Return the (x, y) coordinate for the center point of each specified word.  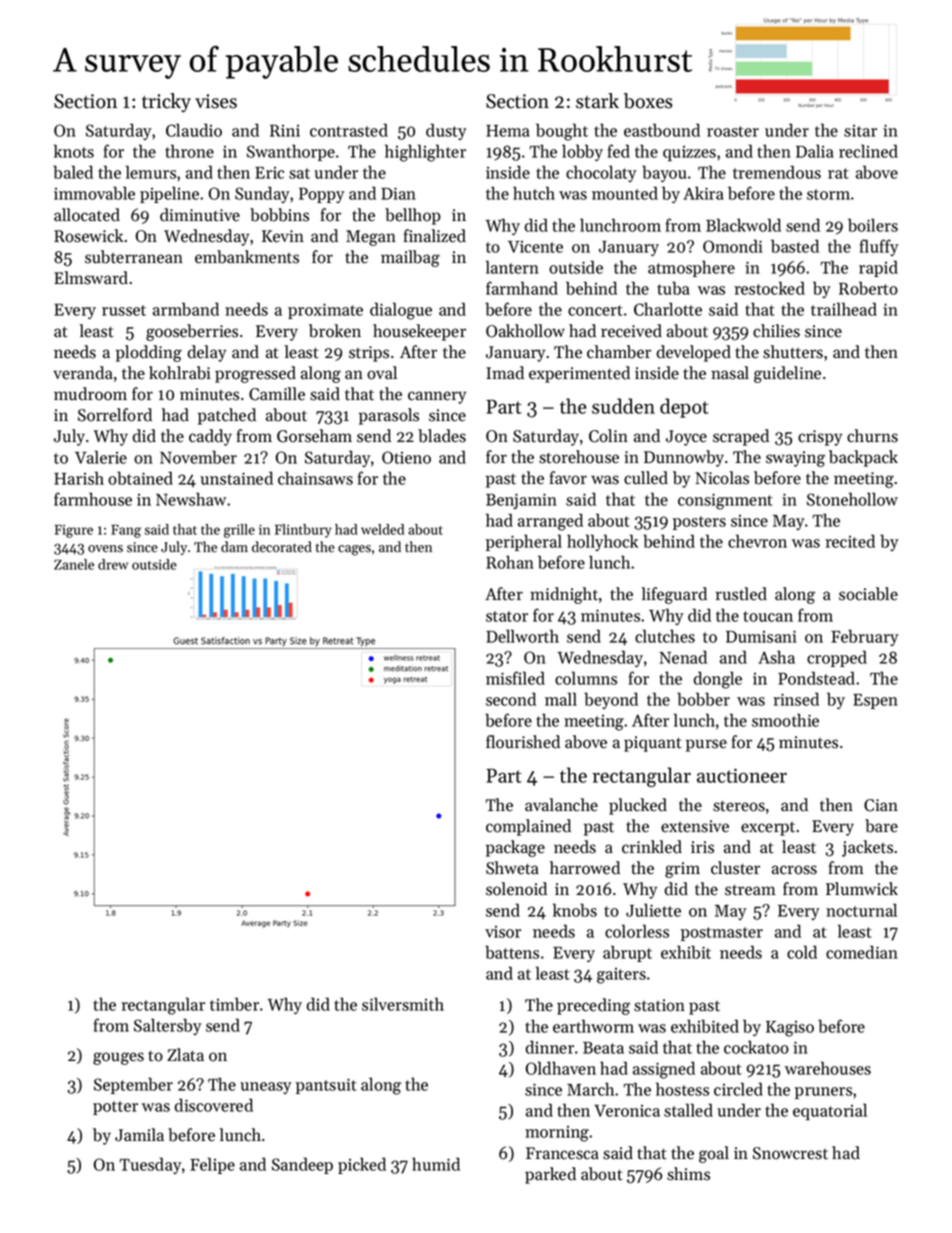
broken (335, 331)
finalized (435, 236)
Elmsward (91, 278)
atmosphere (691, 268)
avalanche (561, 805)
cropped (837, 658)
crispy (820, 438)
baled (73, 172)
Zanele (74, 564)
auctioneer (742, 775)
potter (115, 1108)
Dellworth (522, 636)
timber (234, 1004)
